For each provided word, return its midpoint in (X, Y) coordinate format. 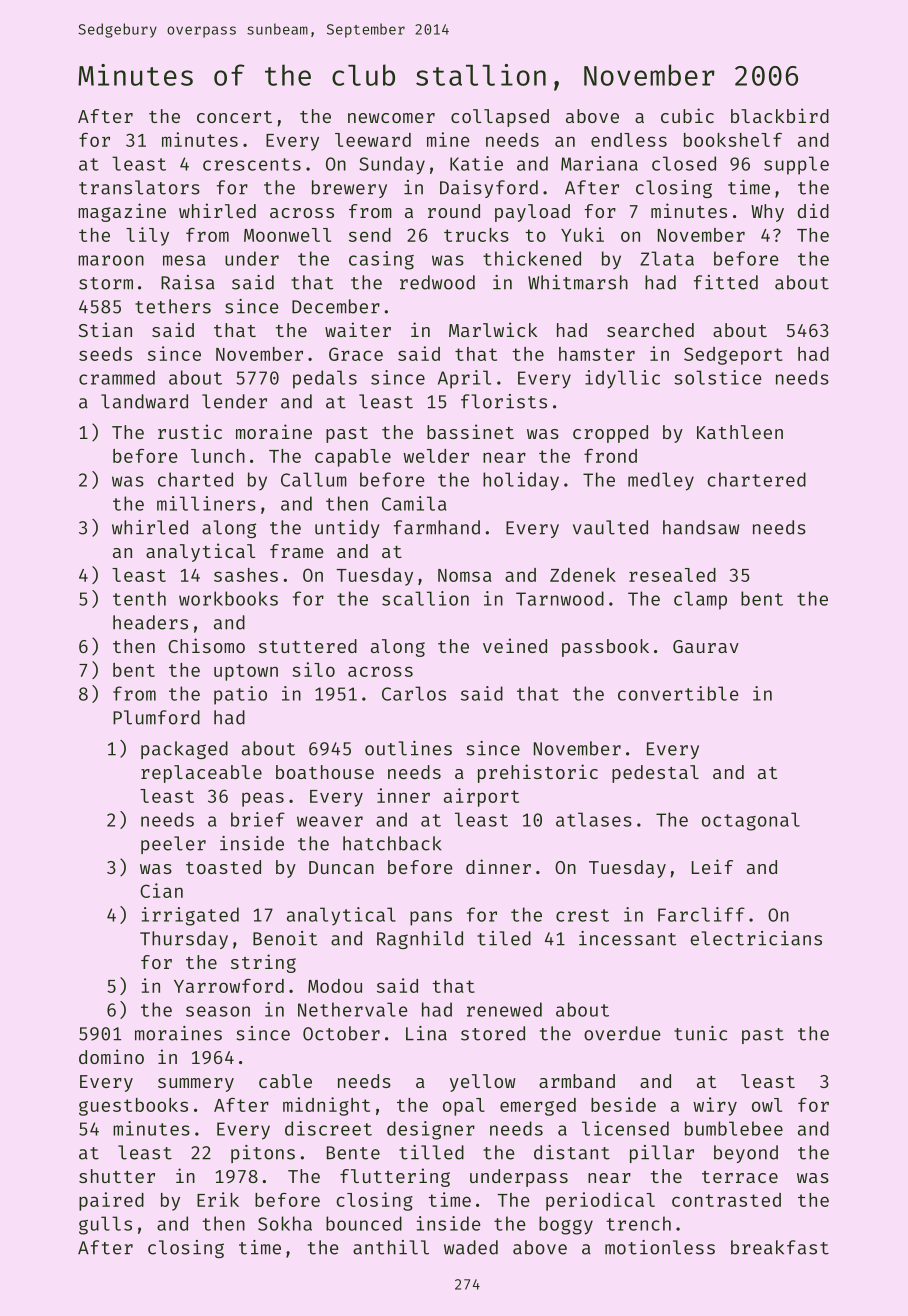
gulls (105, 1225)
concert (234, 117)
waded (471, 1247)
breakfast (780, 1247)
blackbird (780, 115)
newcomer (391, 118)
